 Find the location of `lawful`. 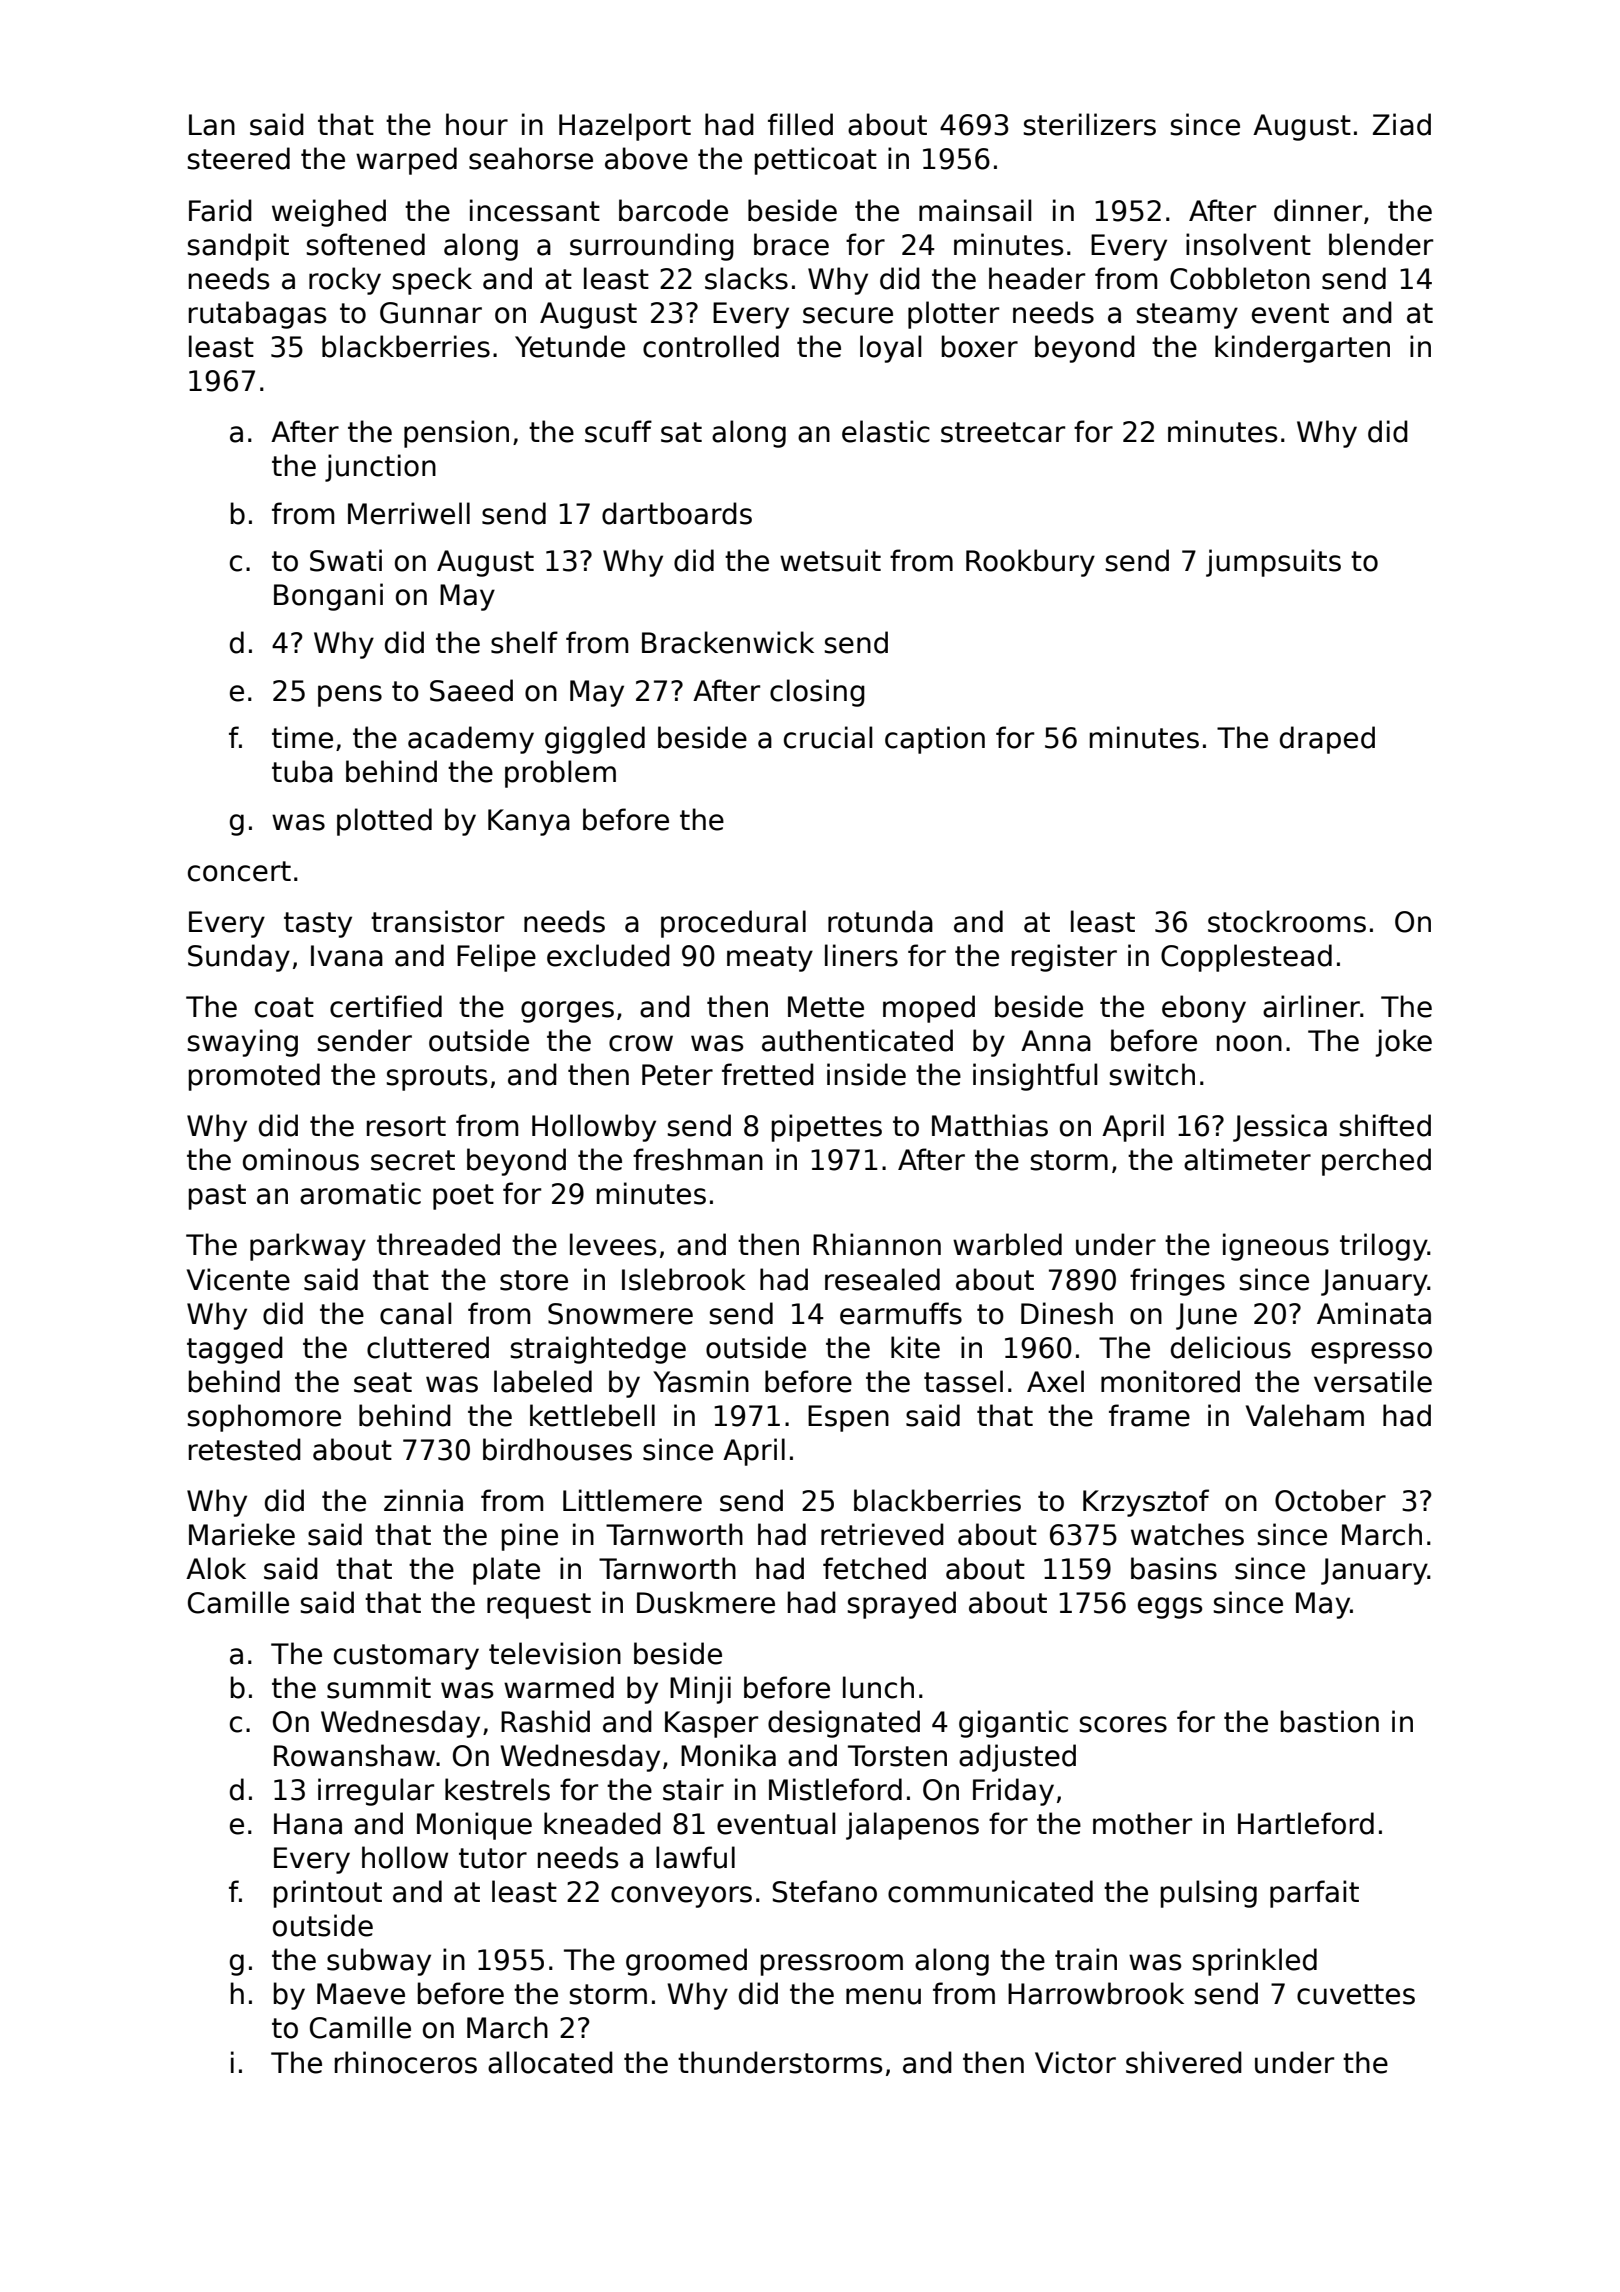

lawful is located at coordinates (695, 1857).
